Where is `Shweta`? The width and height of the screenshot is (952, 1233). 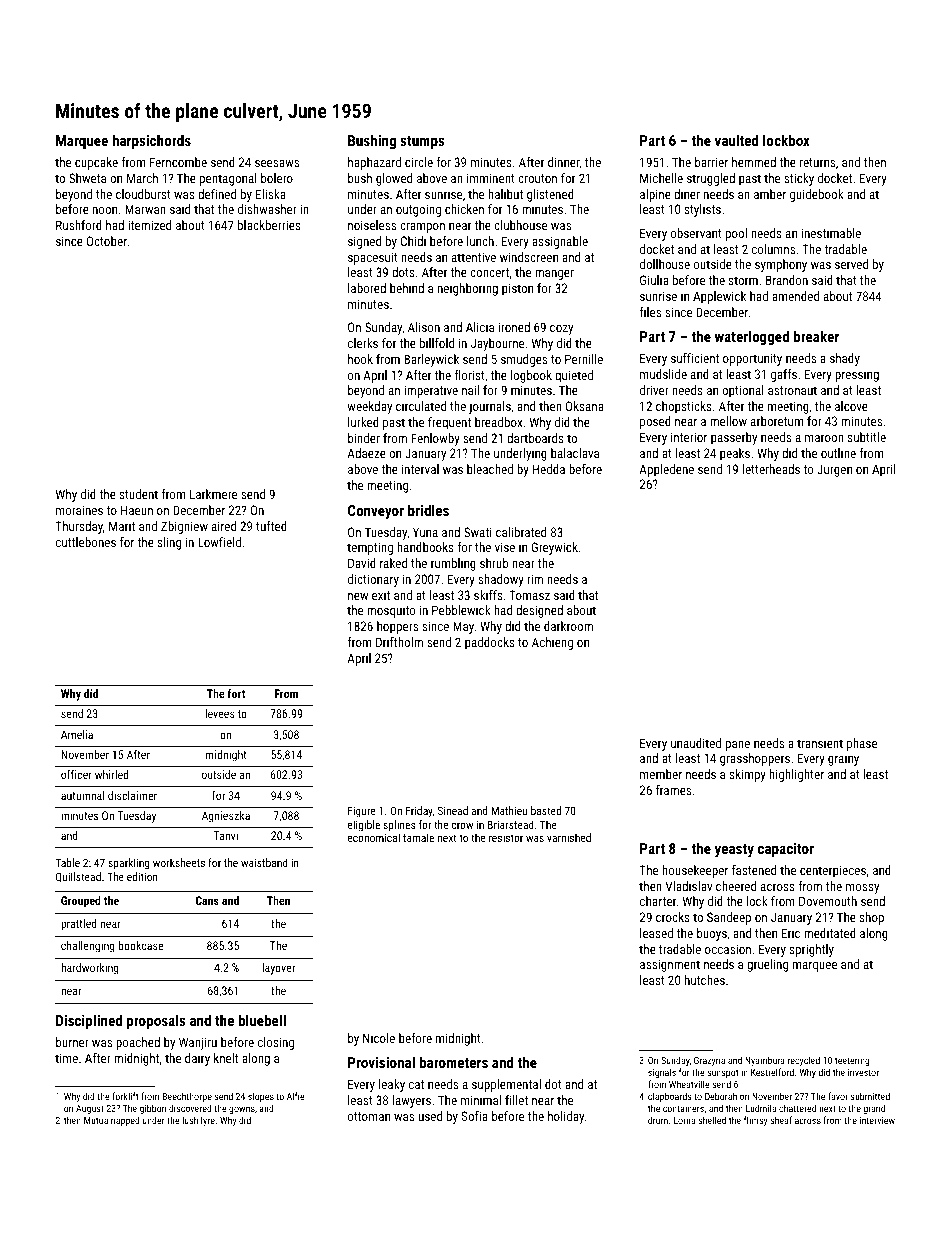
Shweta is located at coordinates (87, 178).
